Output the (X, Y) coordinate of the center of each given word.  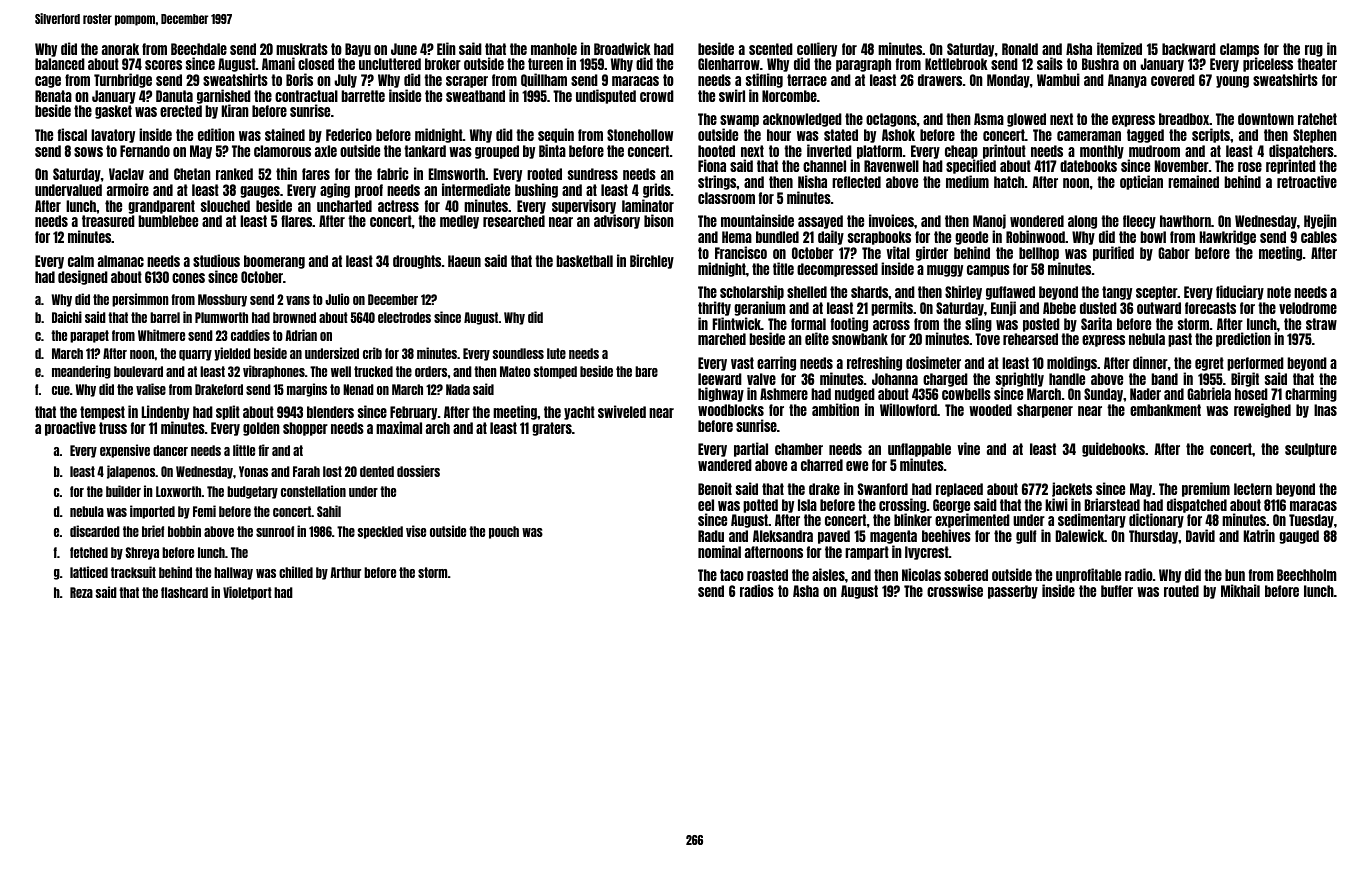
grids (657, 190)
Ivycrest (927, 553)
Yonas (253, 471)
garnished (224, 97)
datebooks (1088, 166)
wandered (725, 465)
